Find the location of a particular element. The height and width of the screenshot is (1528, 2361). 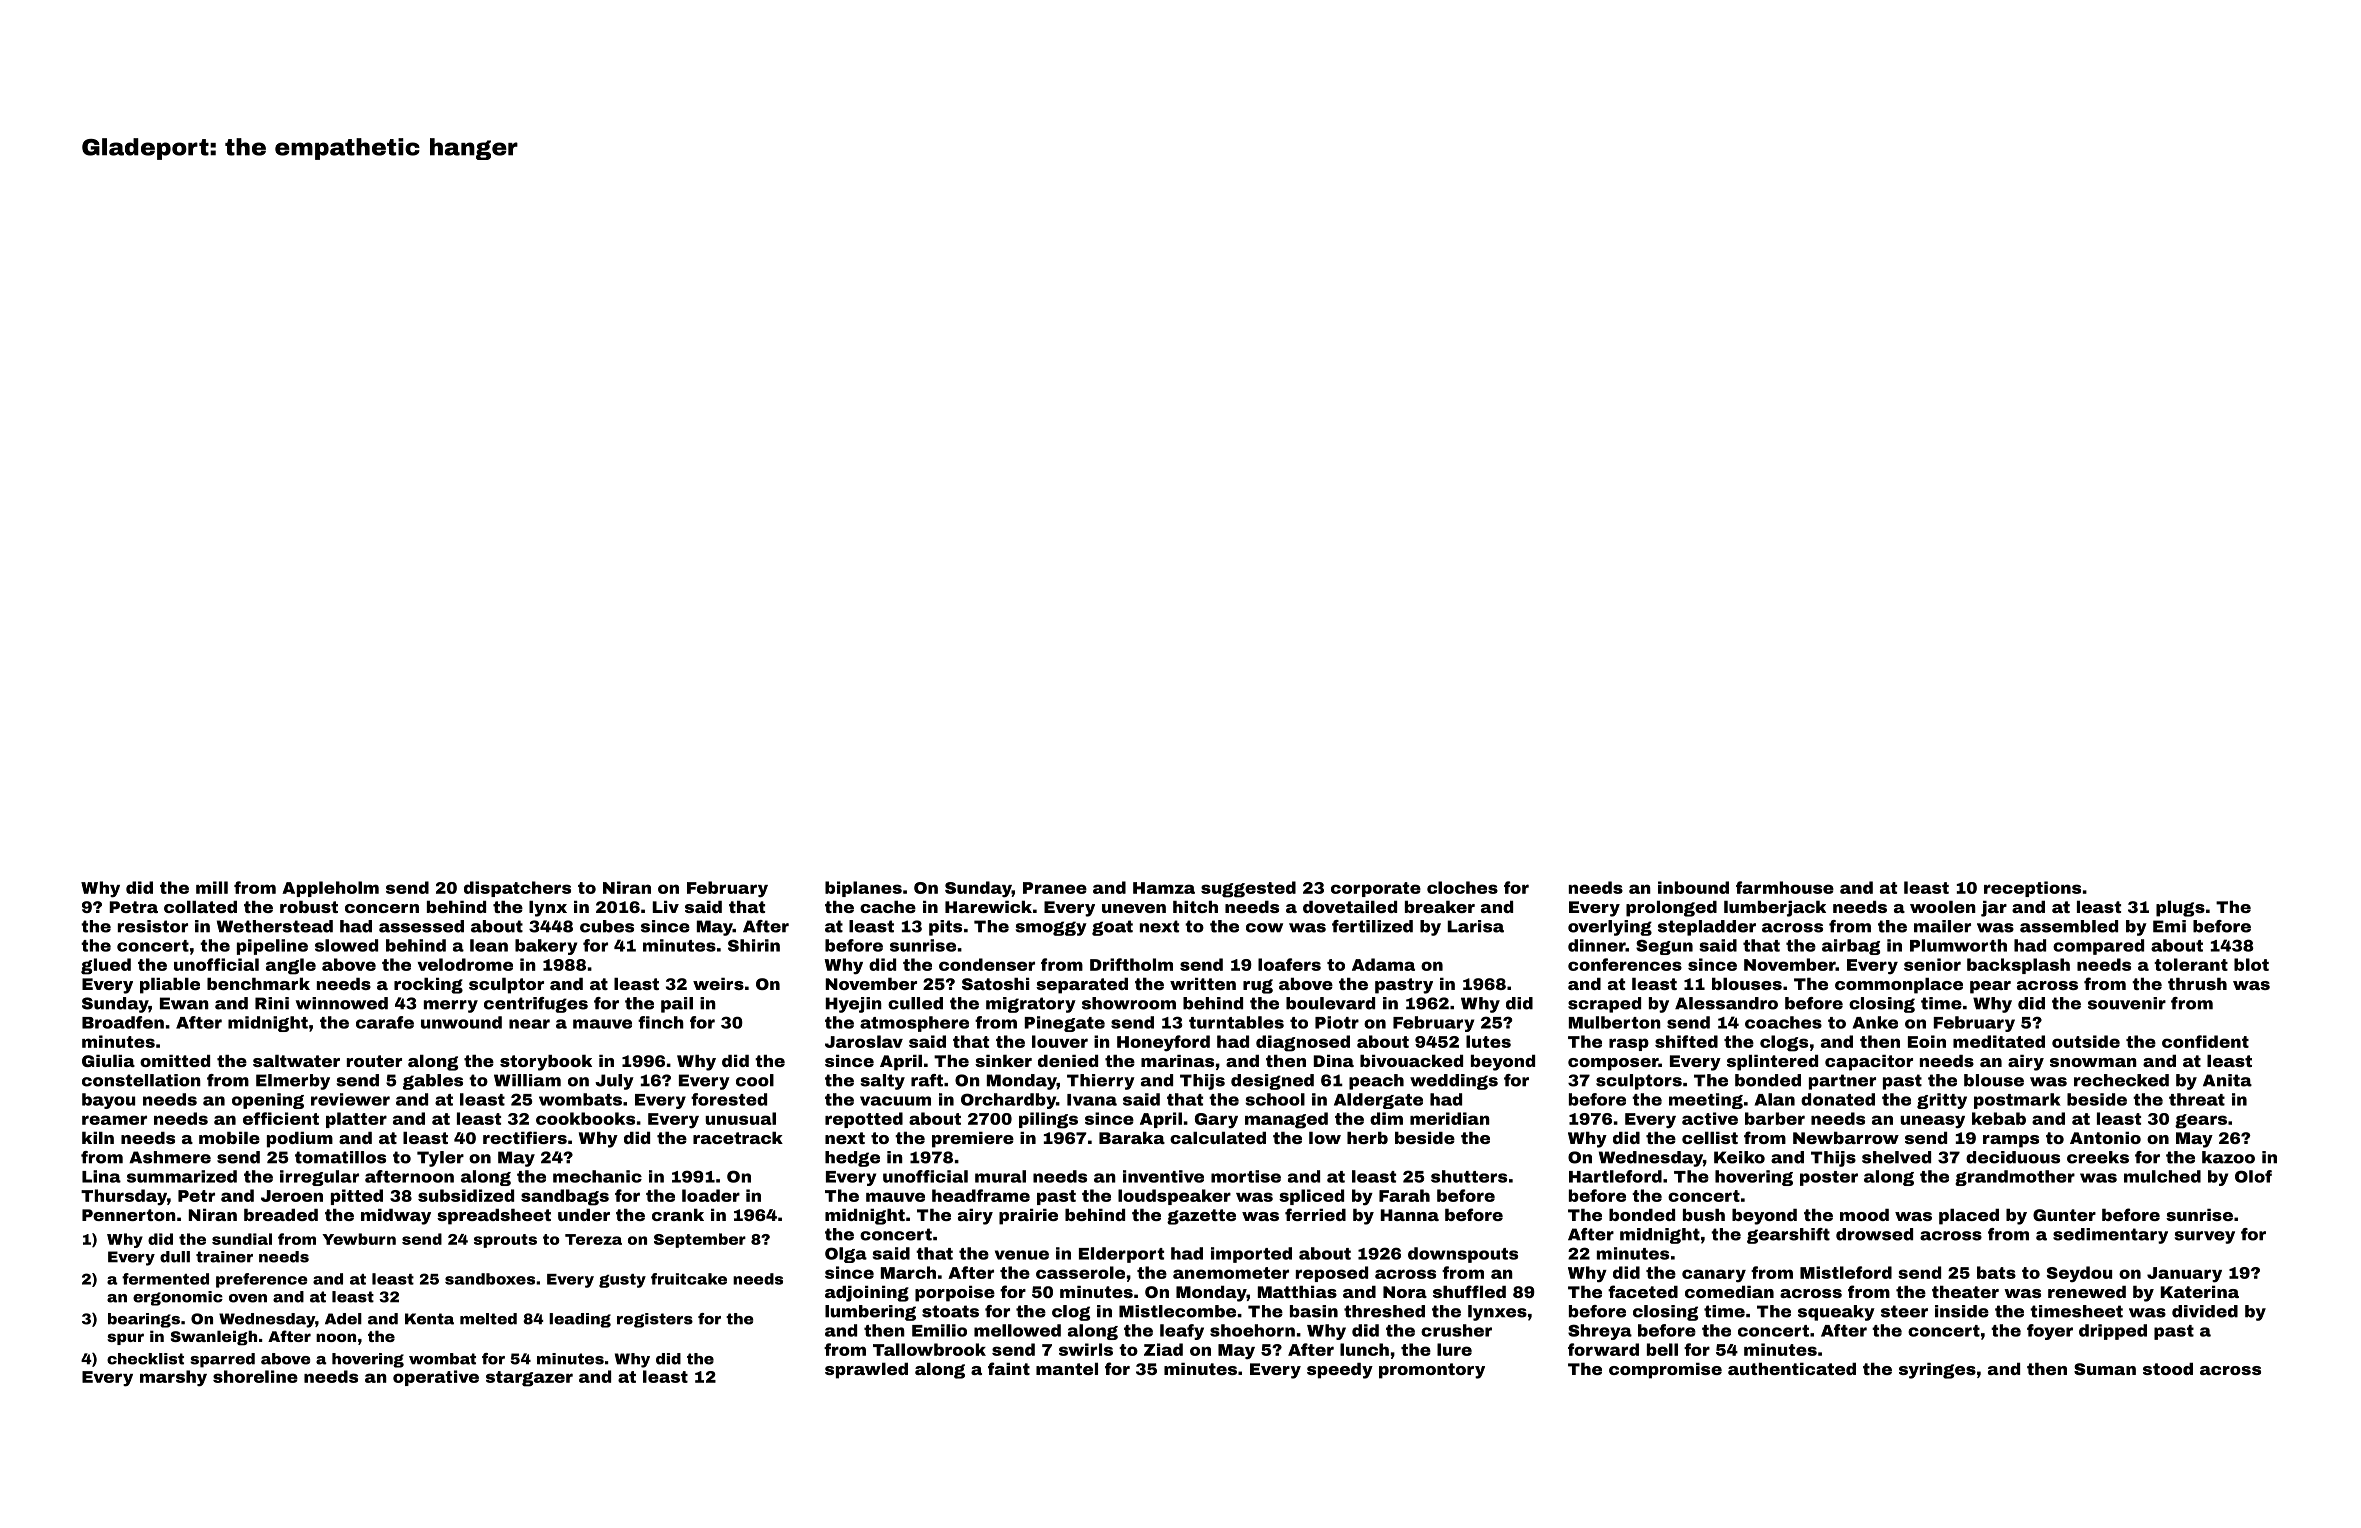

Yewburn is located at coordinates (359, 1239).
